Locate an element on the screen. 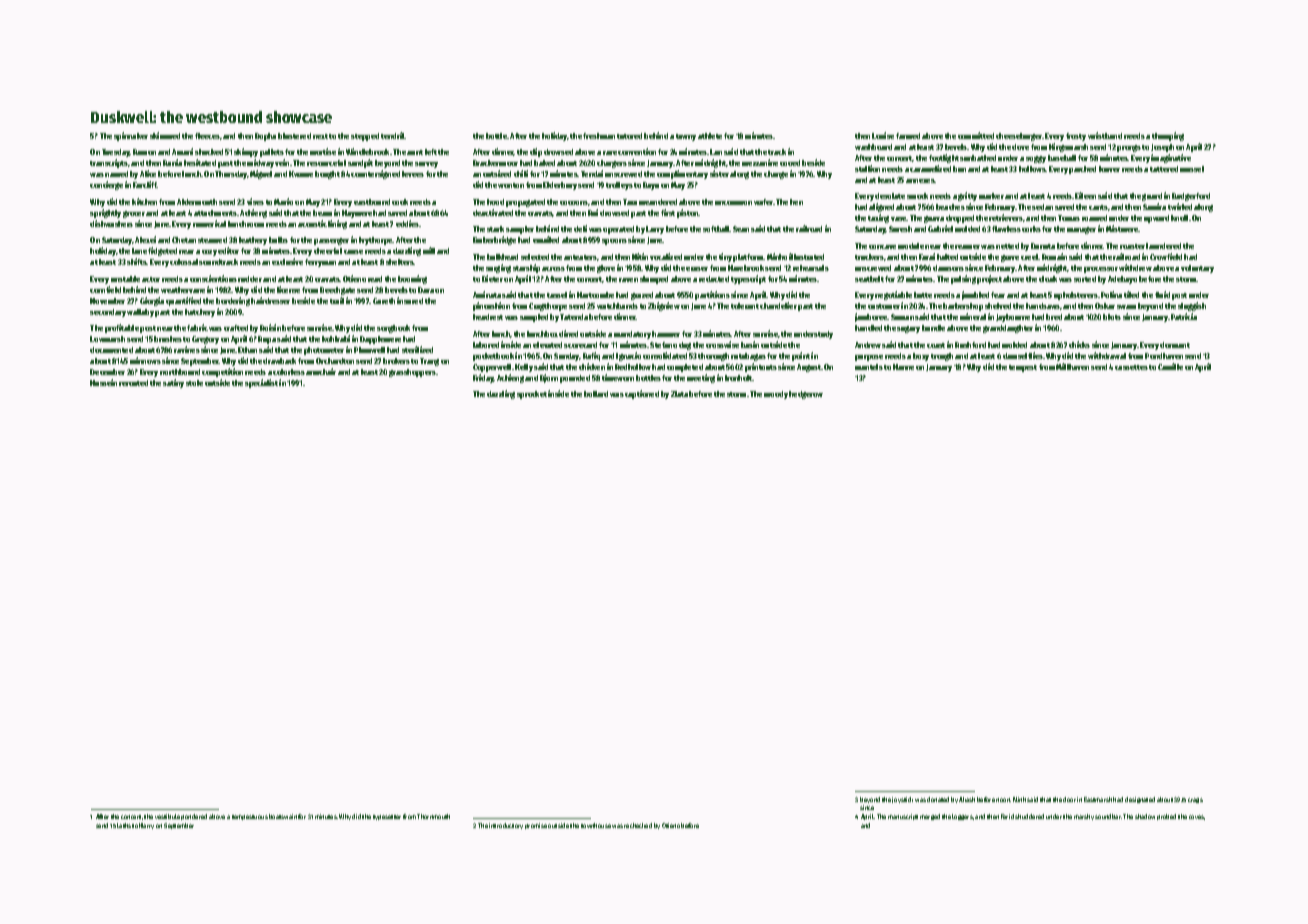  bollard is located at coordinates (596, 394).
